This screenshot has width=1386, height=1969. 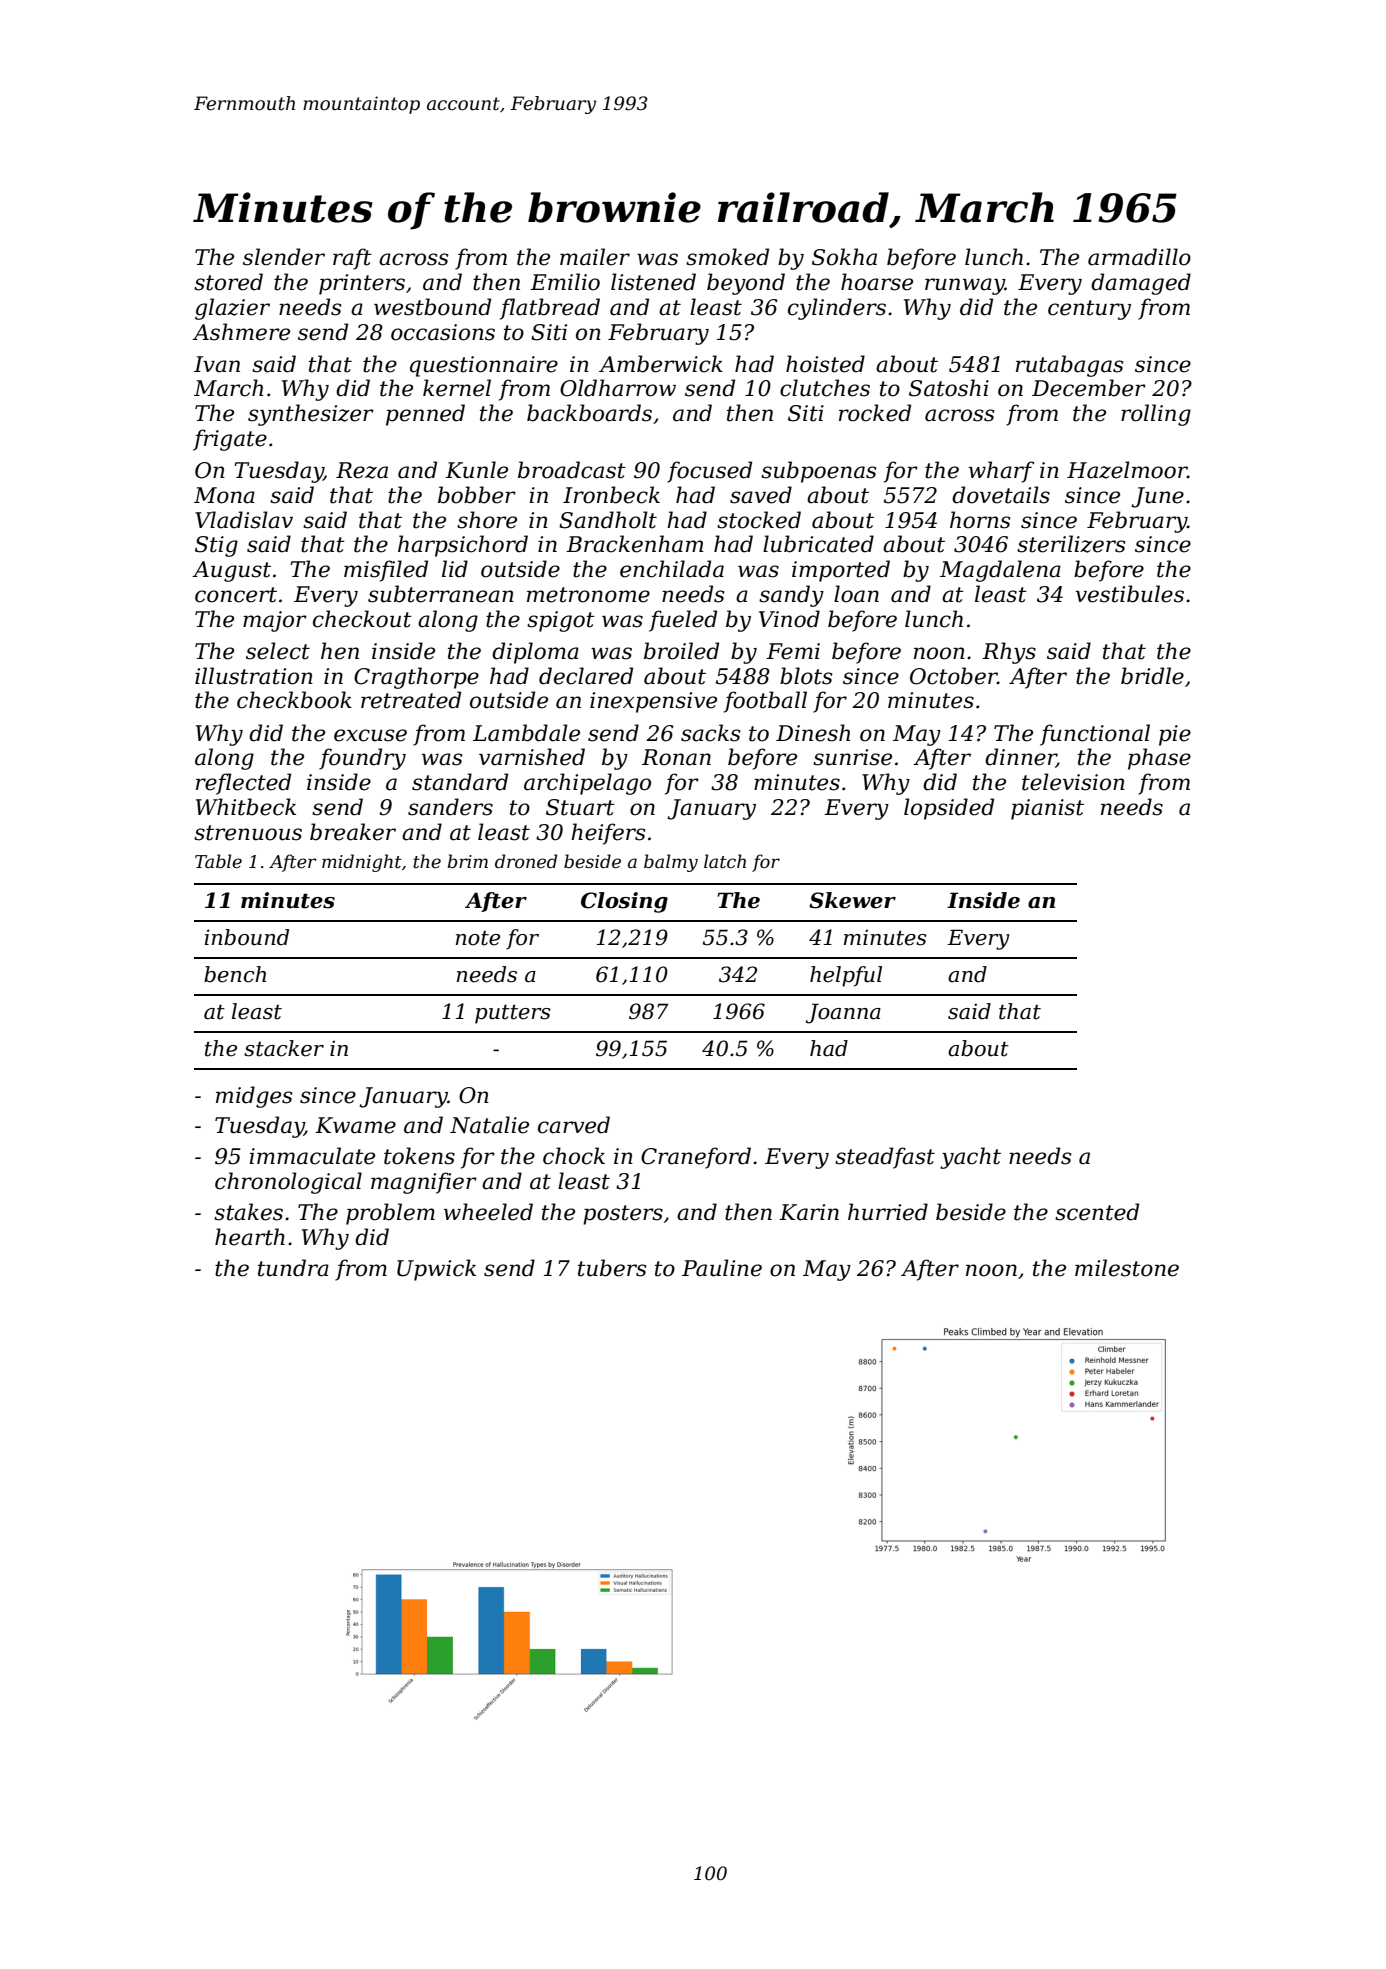 I want to click on runway, so click(x=965, y=286).
